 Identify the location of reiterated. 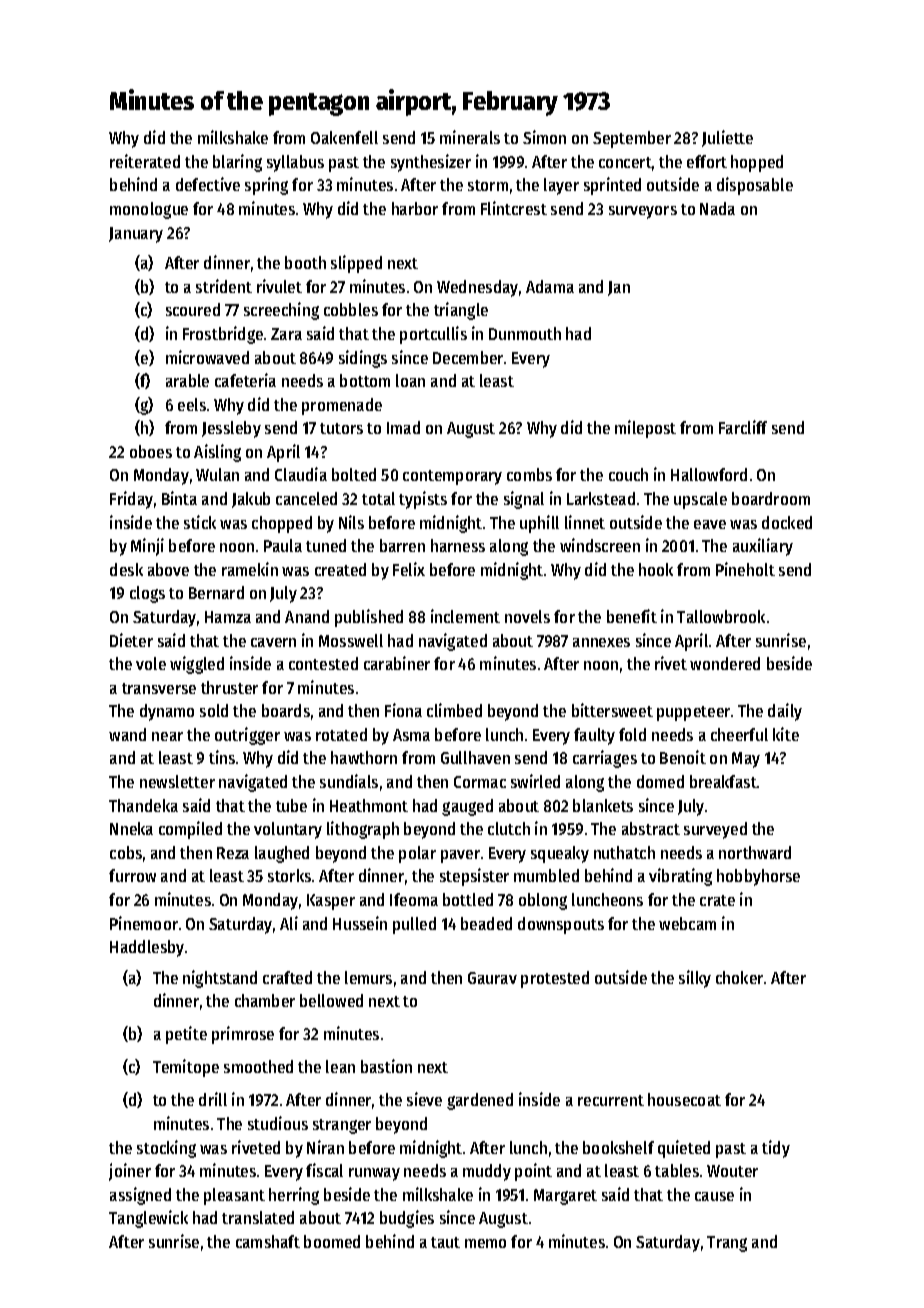
(145, 161).
